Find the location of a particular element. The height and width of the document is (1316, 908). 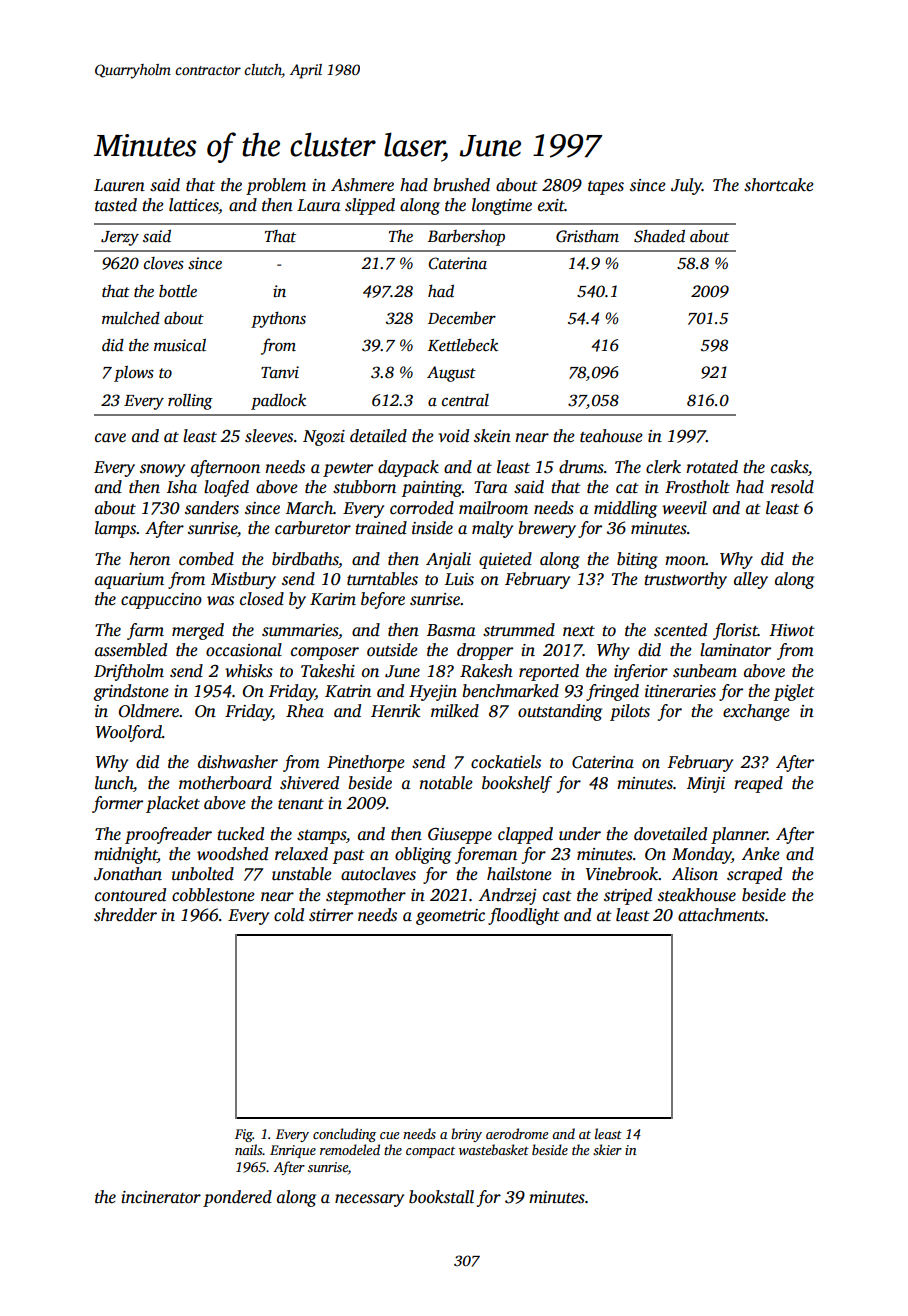

shortcake is located at coordinates (779, 185).
